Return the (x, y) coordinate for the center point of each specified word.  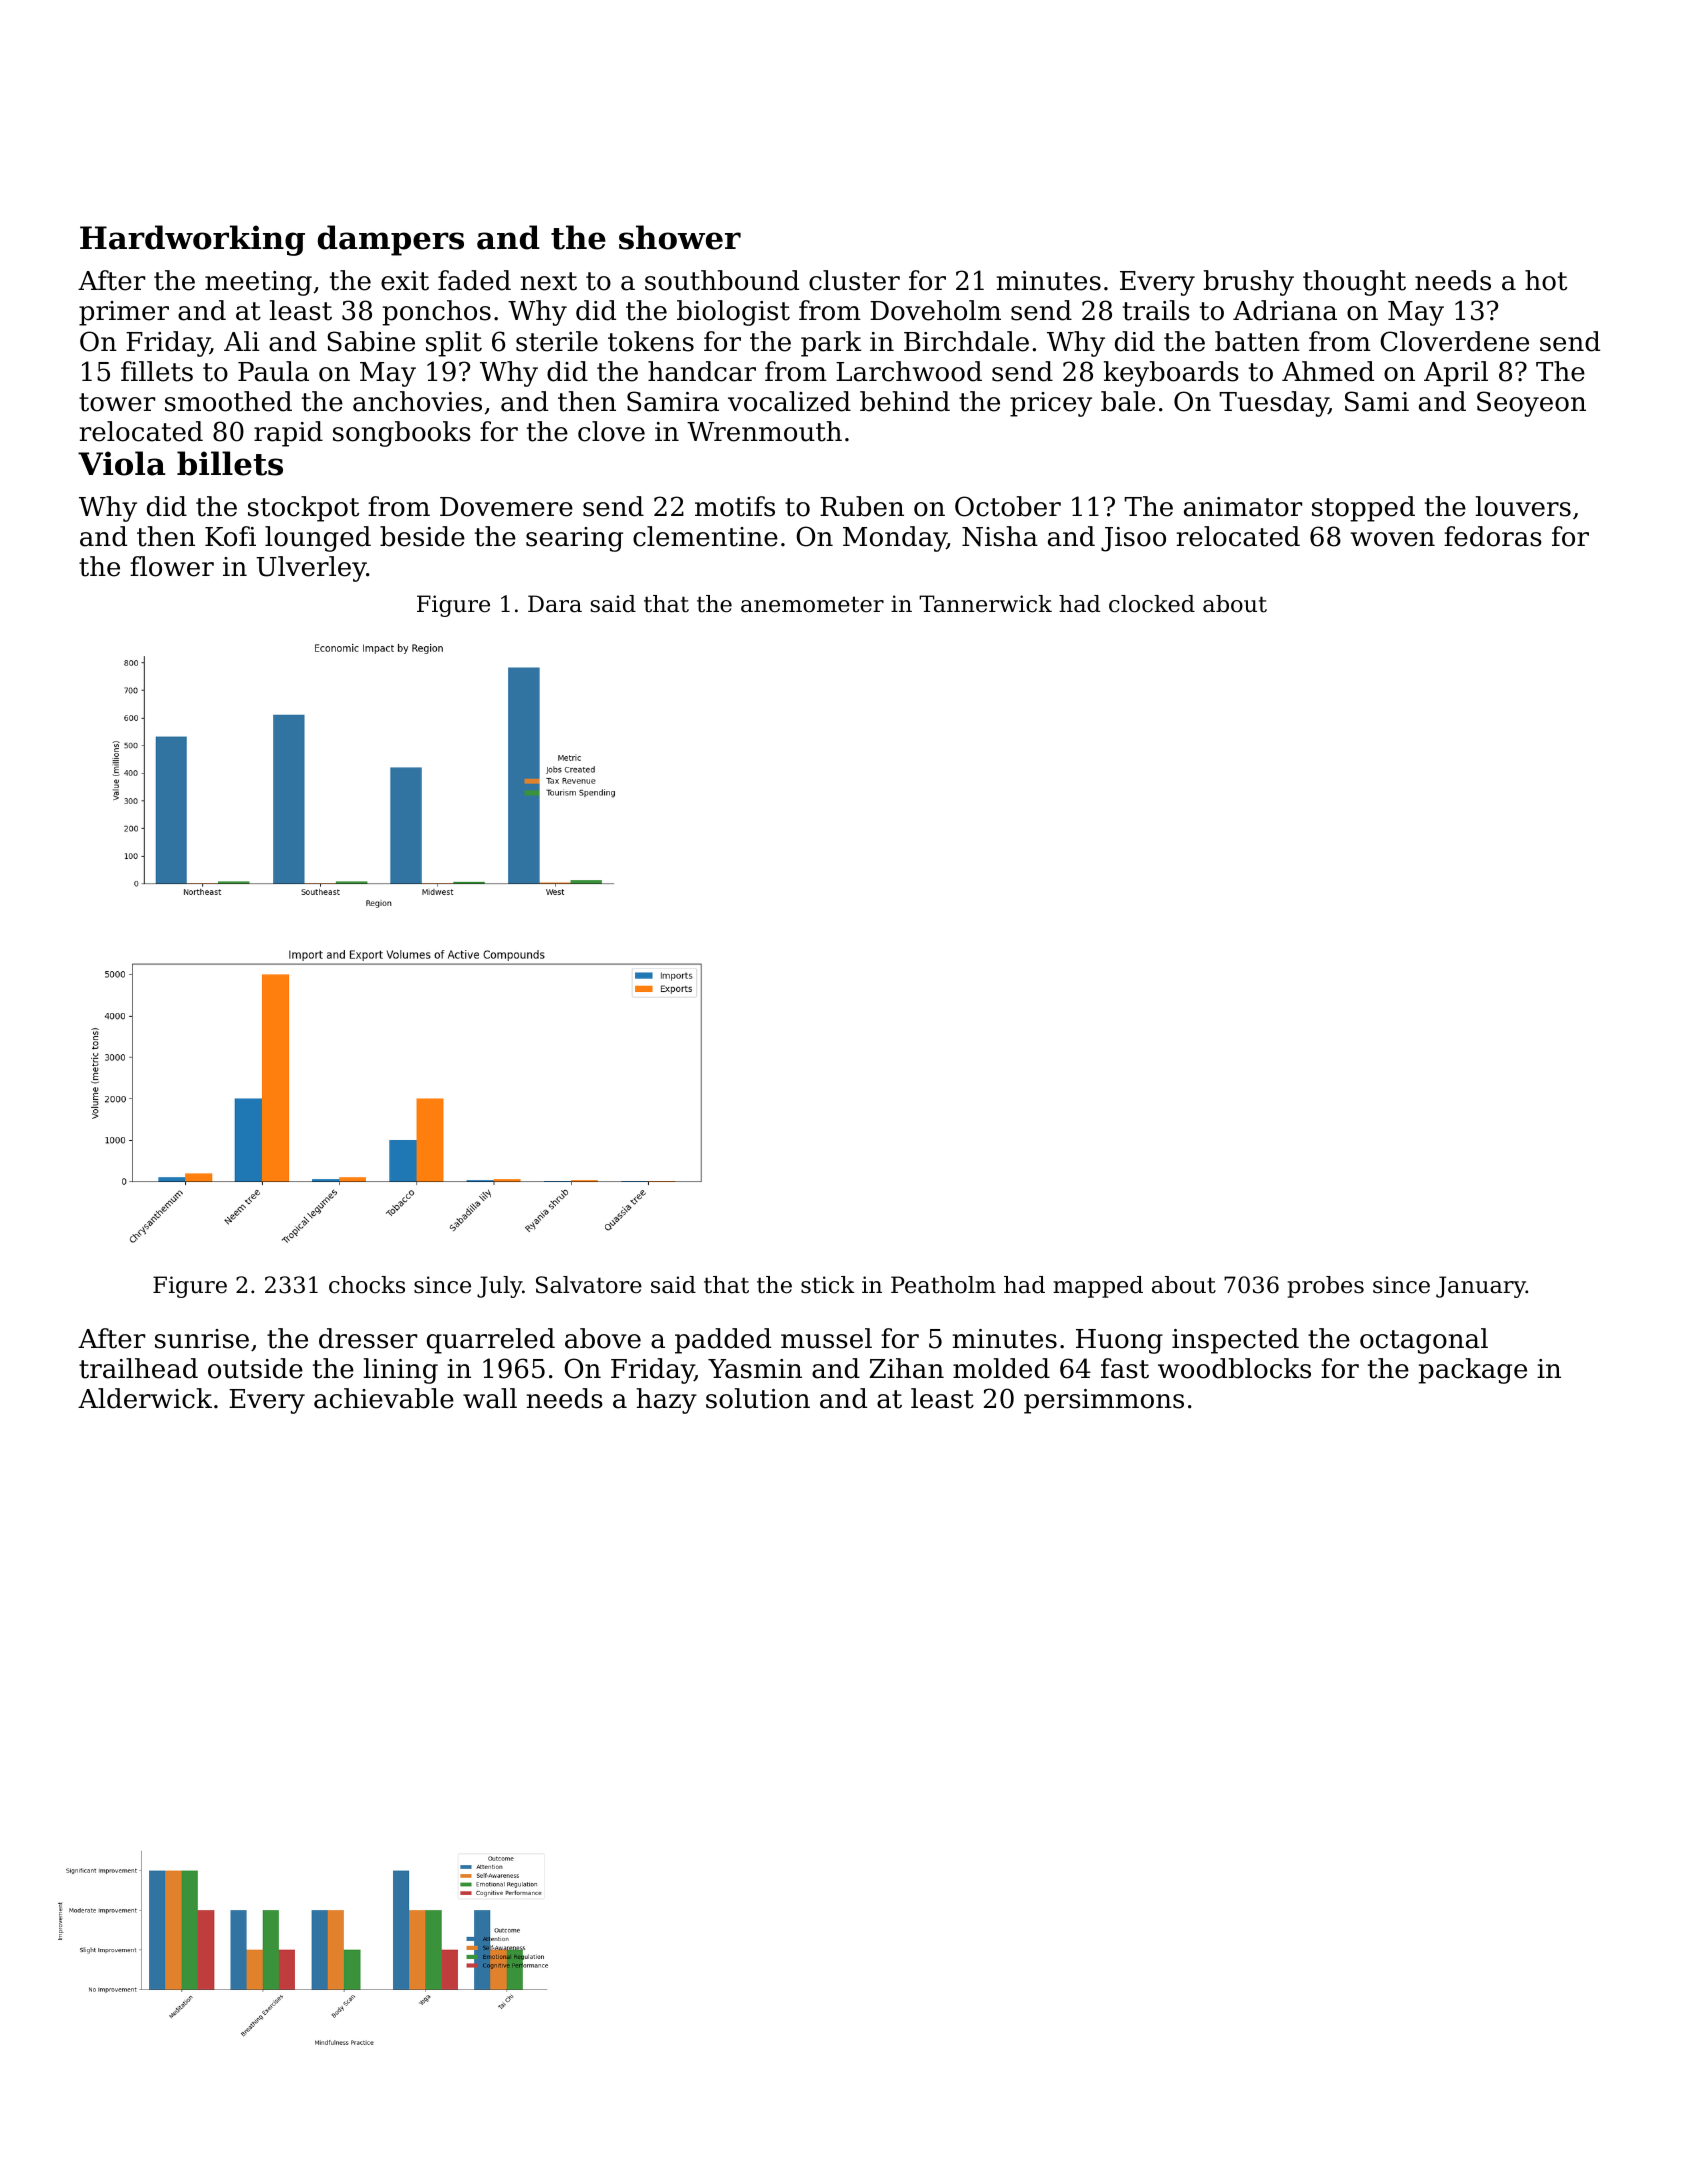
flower (172, 566)
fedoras (1493, 536)
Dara (555, 604)
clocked (1152, 604)
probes (1326, 1287)
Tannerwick (985, 604)
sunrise (202, 1339)
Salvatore (589, 1285)
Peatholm (943, 1285)
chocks (367, 1285)
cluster (854, 280)
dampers (391, 240)
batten (1257, 341)
